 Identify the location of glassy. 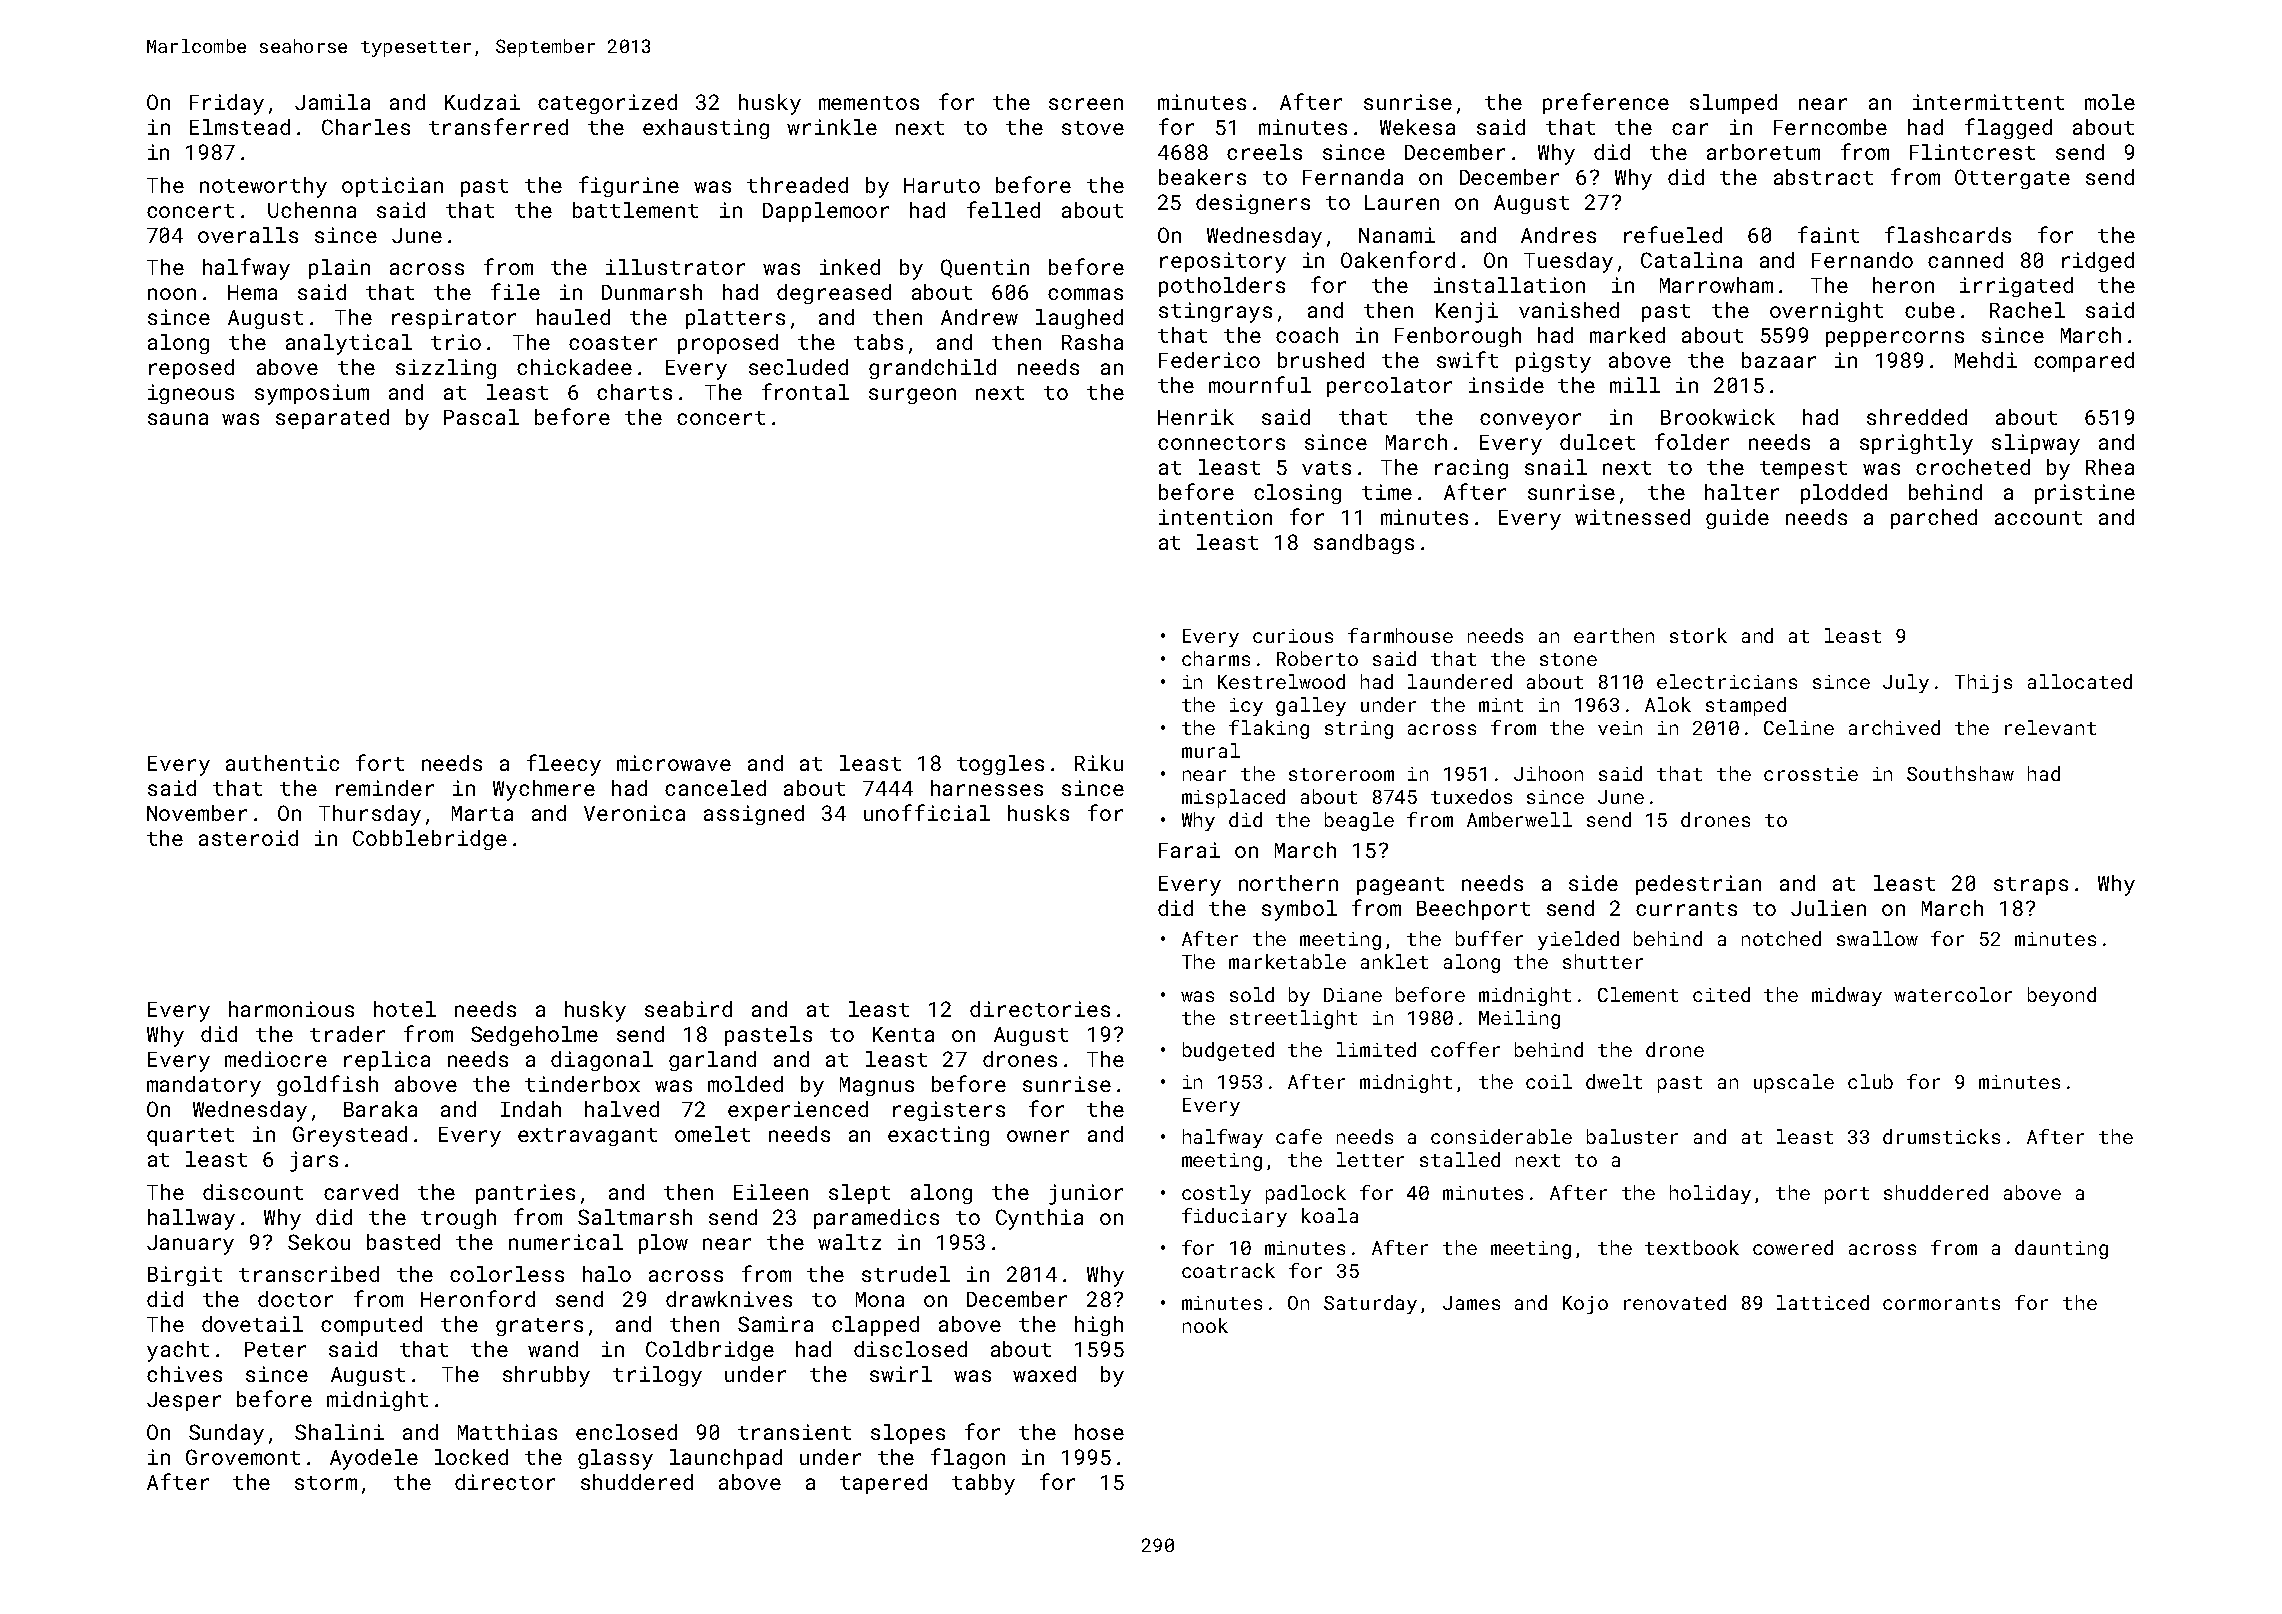
(615, 1459).
